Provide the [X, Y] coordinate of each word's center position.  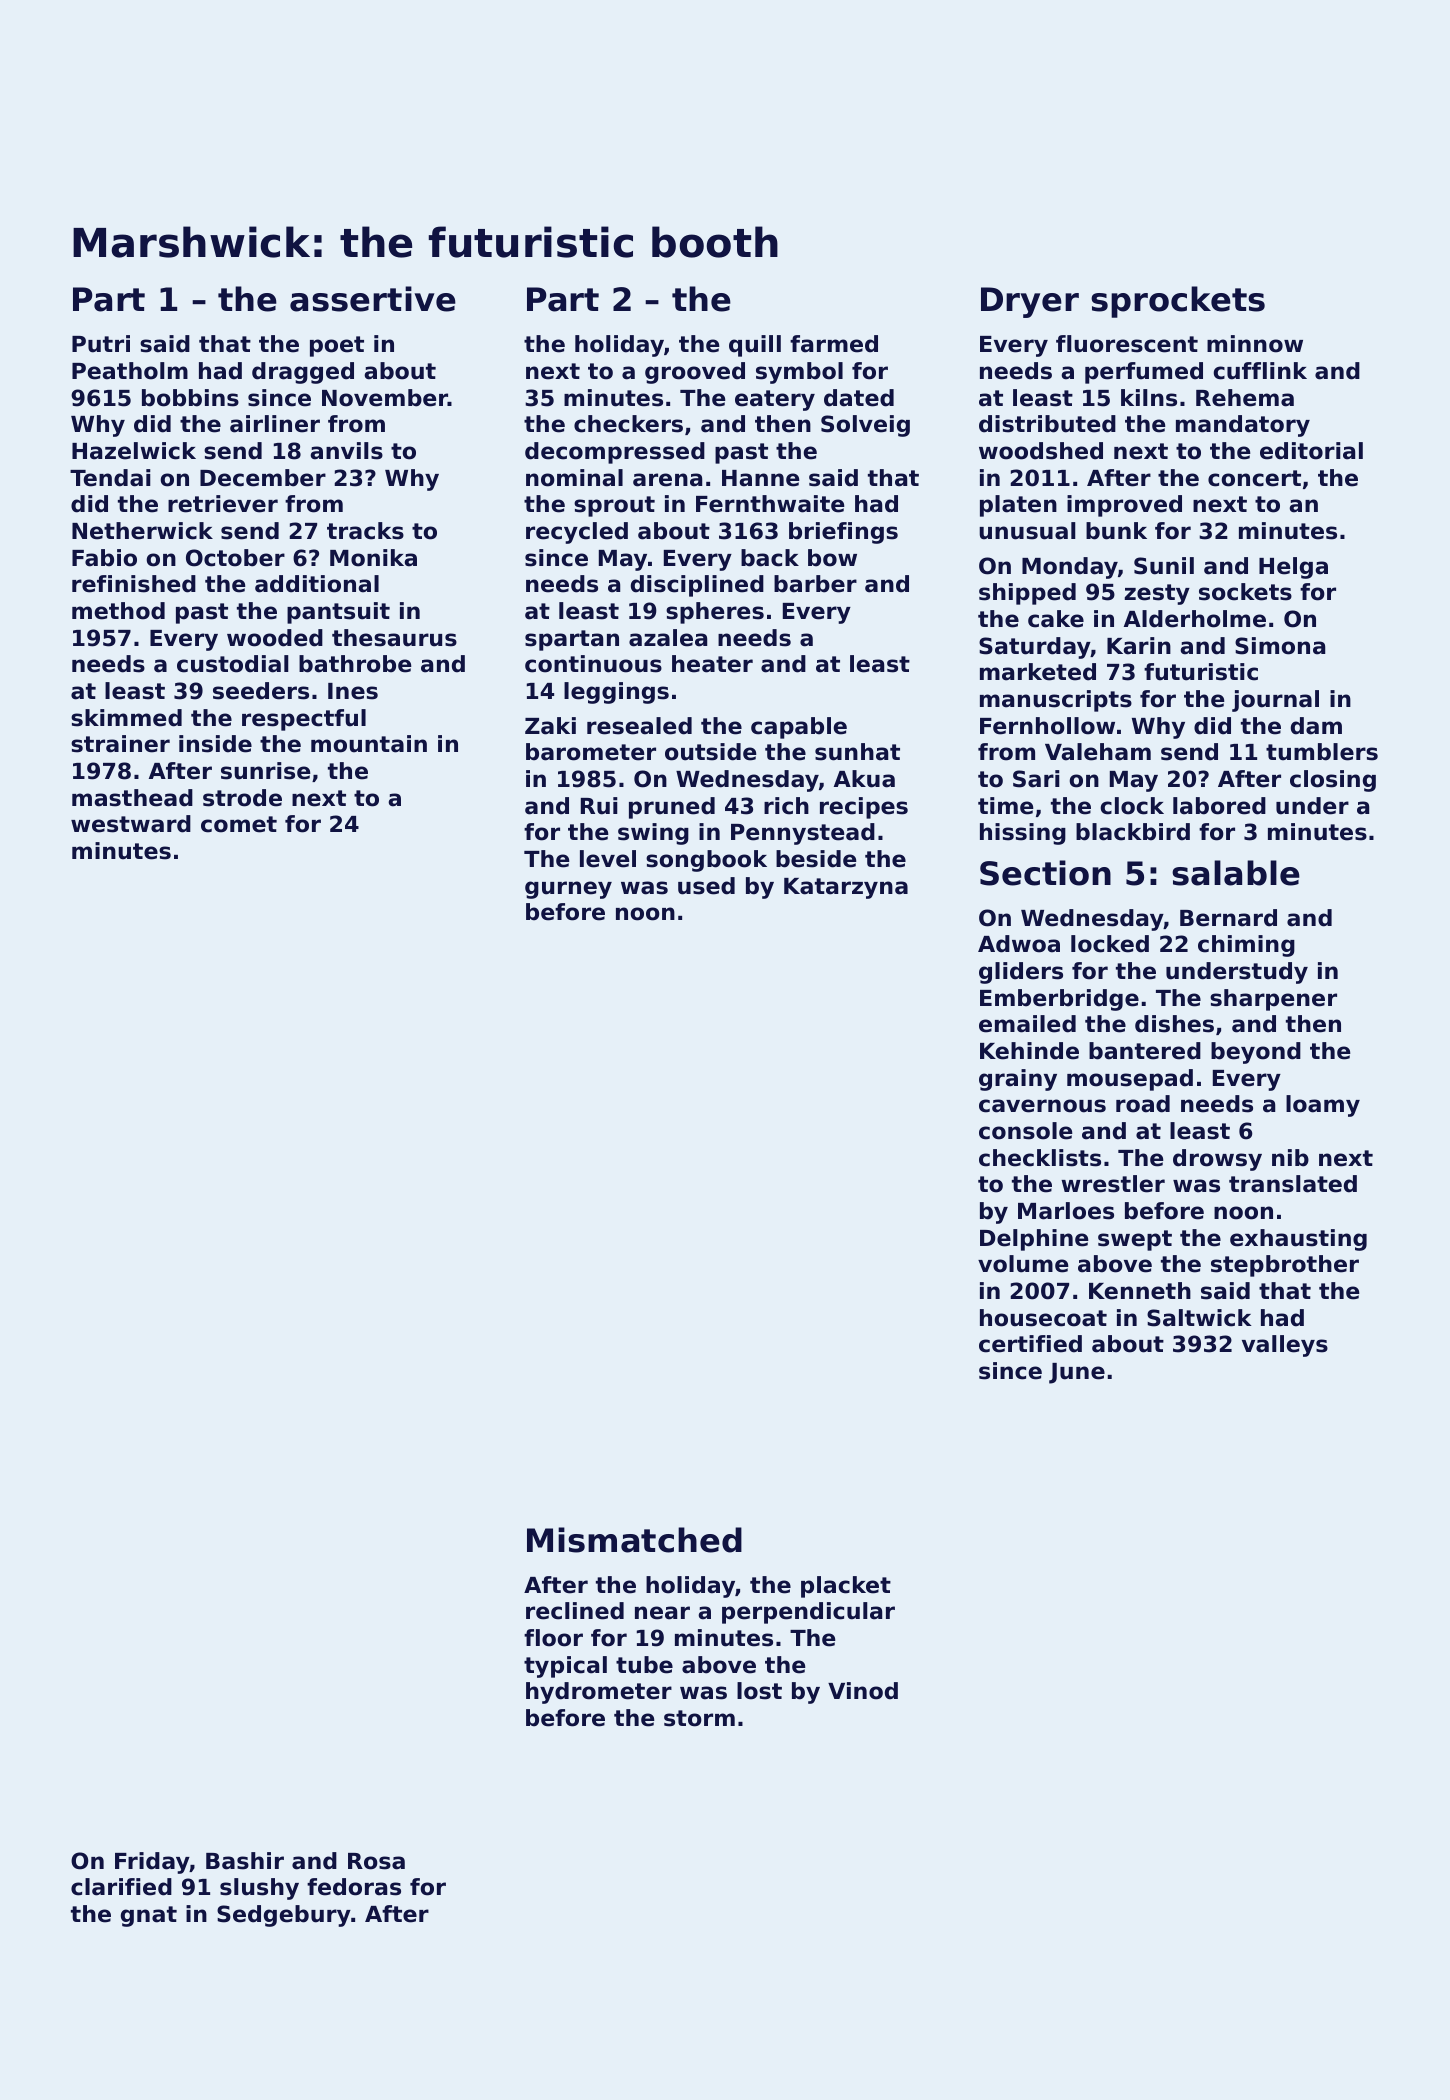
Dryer [1030, 302]
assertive [373, 299]
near [662, 1613]
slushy [259, 1889]
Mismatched [634, 1540]
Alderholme [1195, 619]
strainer [120, 744]
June [1077, 1373]
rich [786, 806]
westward [131, 824]
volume [1023, 1264]
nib [1290, 1158]
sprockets [1178, 302]
